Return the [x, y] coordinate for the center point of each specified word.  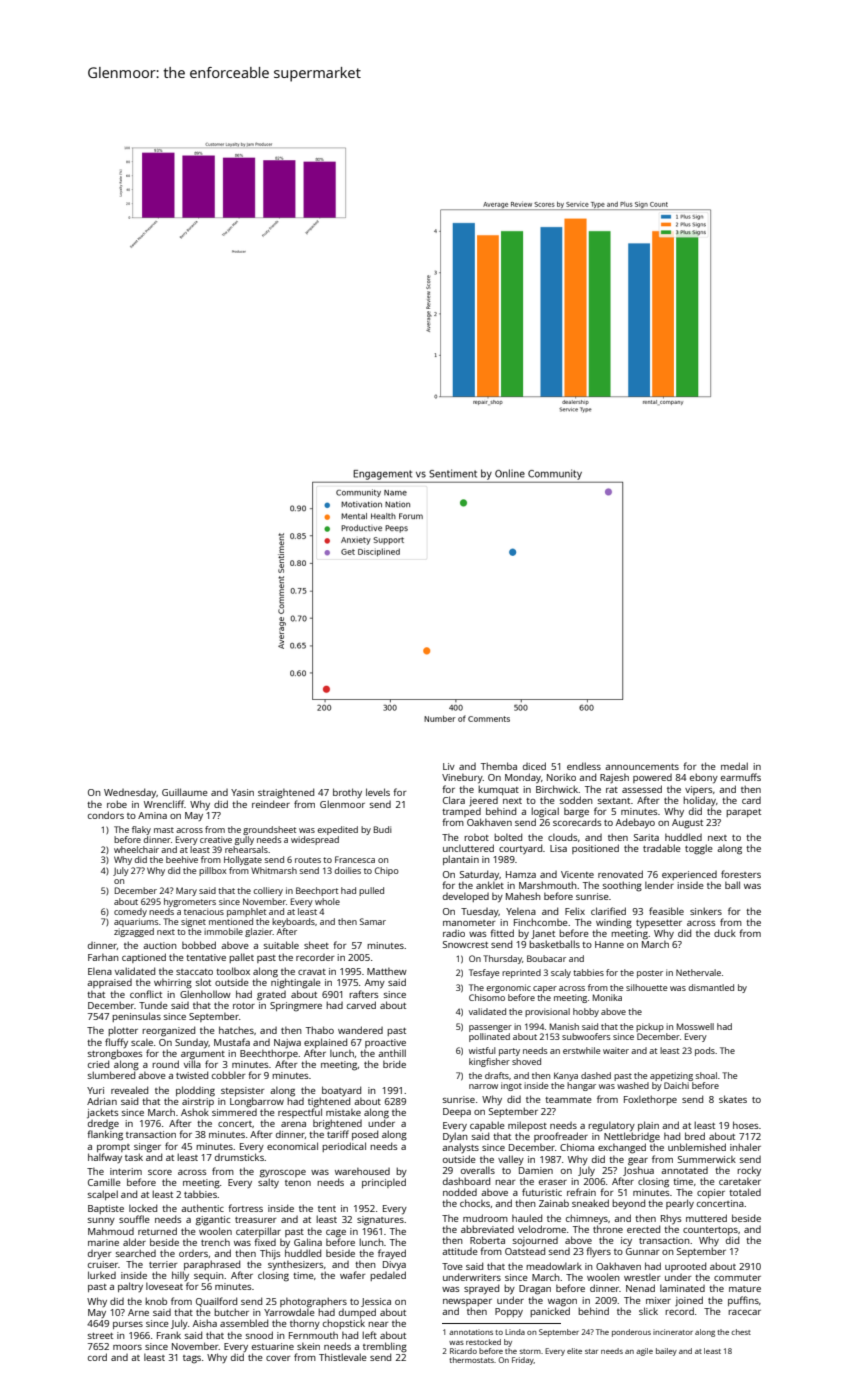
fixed [265, 1242]
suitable [281, 945]
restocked [483, 1342]
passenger [490, 1028]
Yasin [242, 792]
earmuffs [741, 777]
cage [336, 1234]
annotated [684, 1170]
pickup [650, 1027]
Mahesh [523, 896]
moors [127, 1347]
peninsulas [136, 1017]
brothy [347, 793]
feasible [666, 911]
